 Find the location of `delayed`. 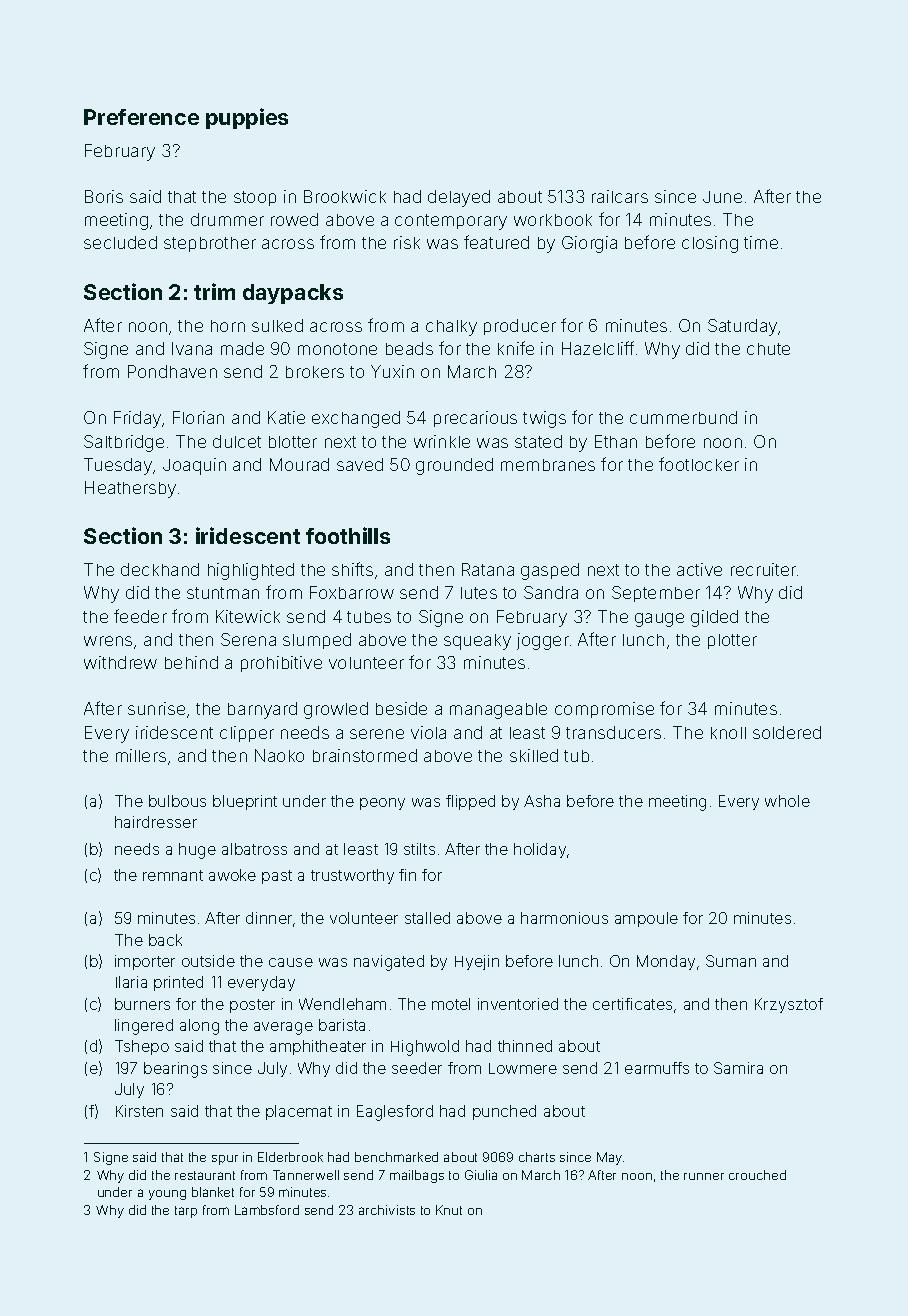

delayed is located at coordinates (459, 198).
